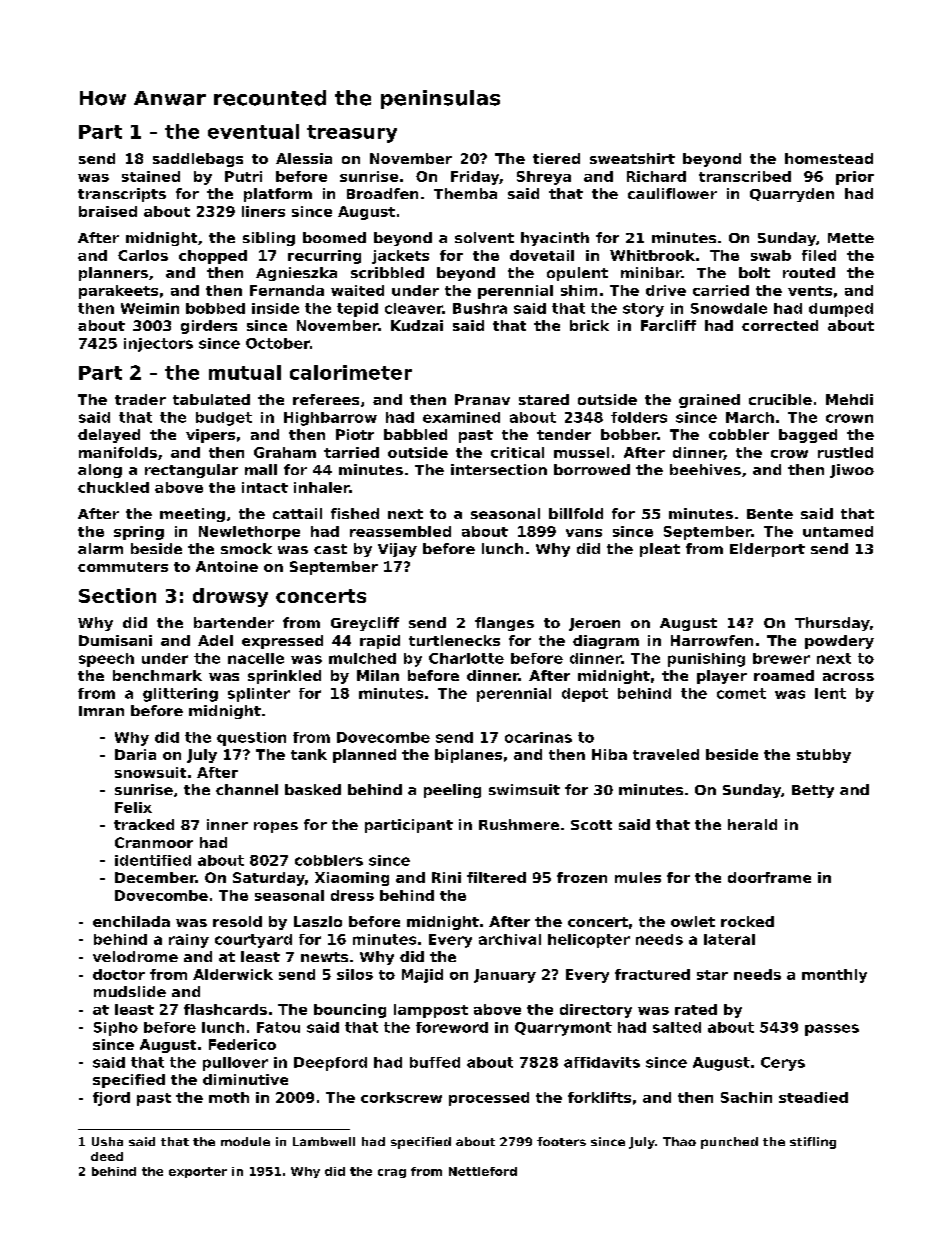 This screenshot has height=1233, width=952. I want to click on billfold, so click(576, 513).
